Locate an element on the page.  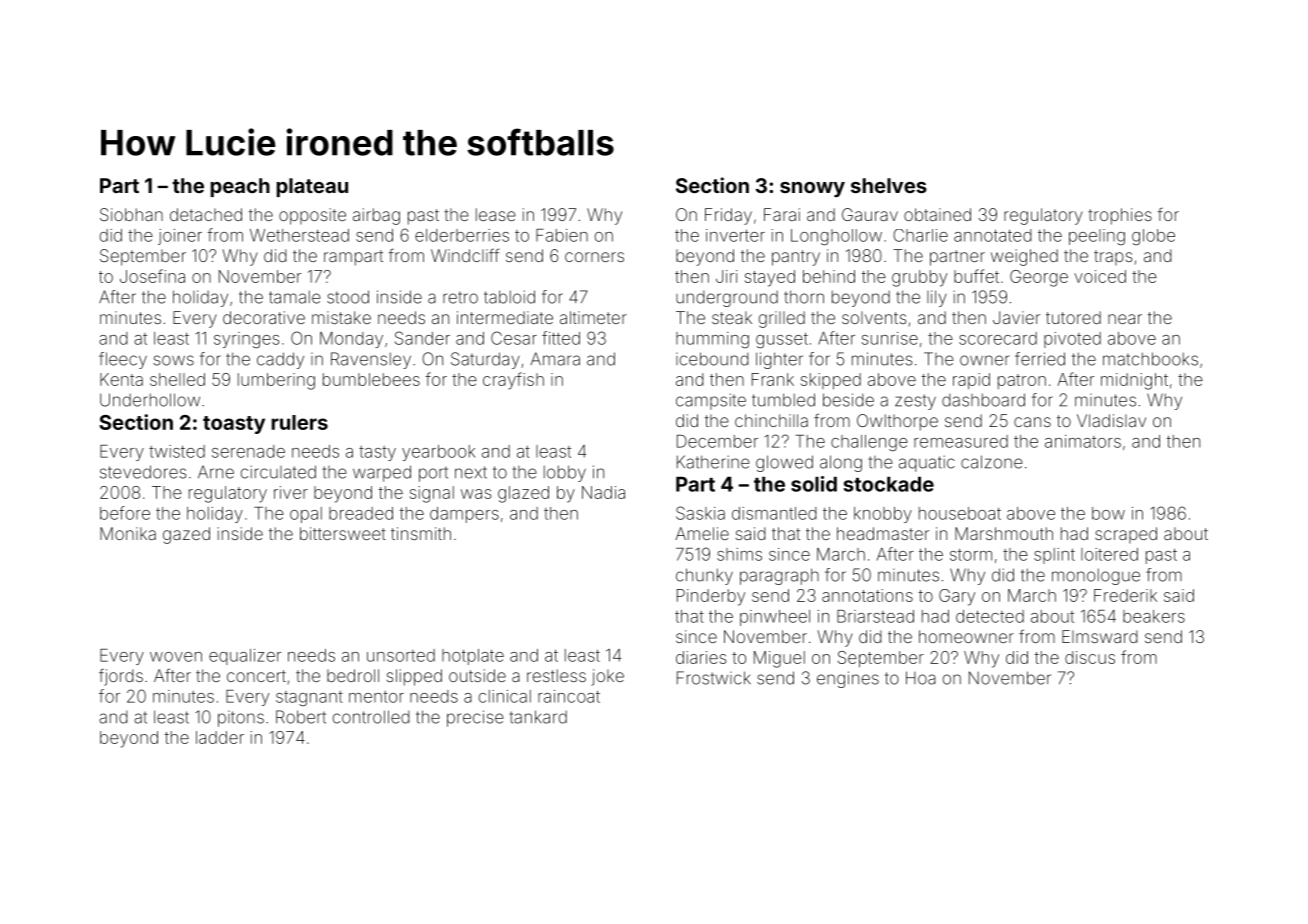
plateau is located at coordinates (312, 187).
